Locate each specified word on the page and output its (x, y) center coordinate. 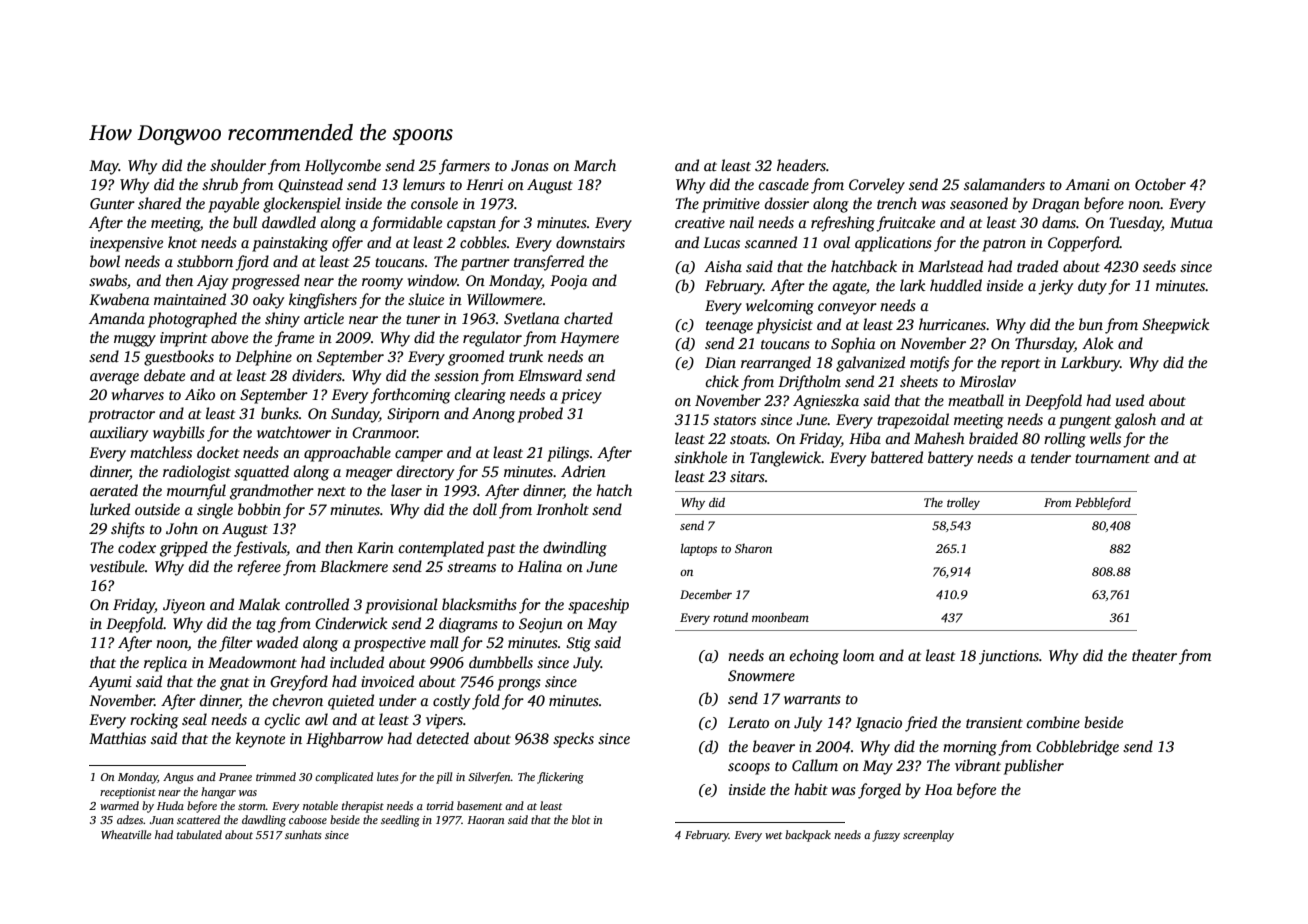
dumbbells (501, 662)
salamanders (1004, 184)
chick (722, 381)
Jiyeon (184, 606)
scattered (198, 819)
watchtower (294, 432)
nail (741, 222)
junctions (1009, 657)
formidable (406, 224)
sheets (919, 381)
